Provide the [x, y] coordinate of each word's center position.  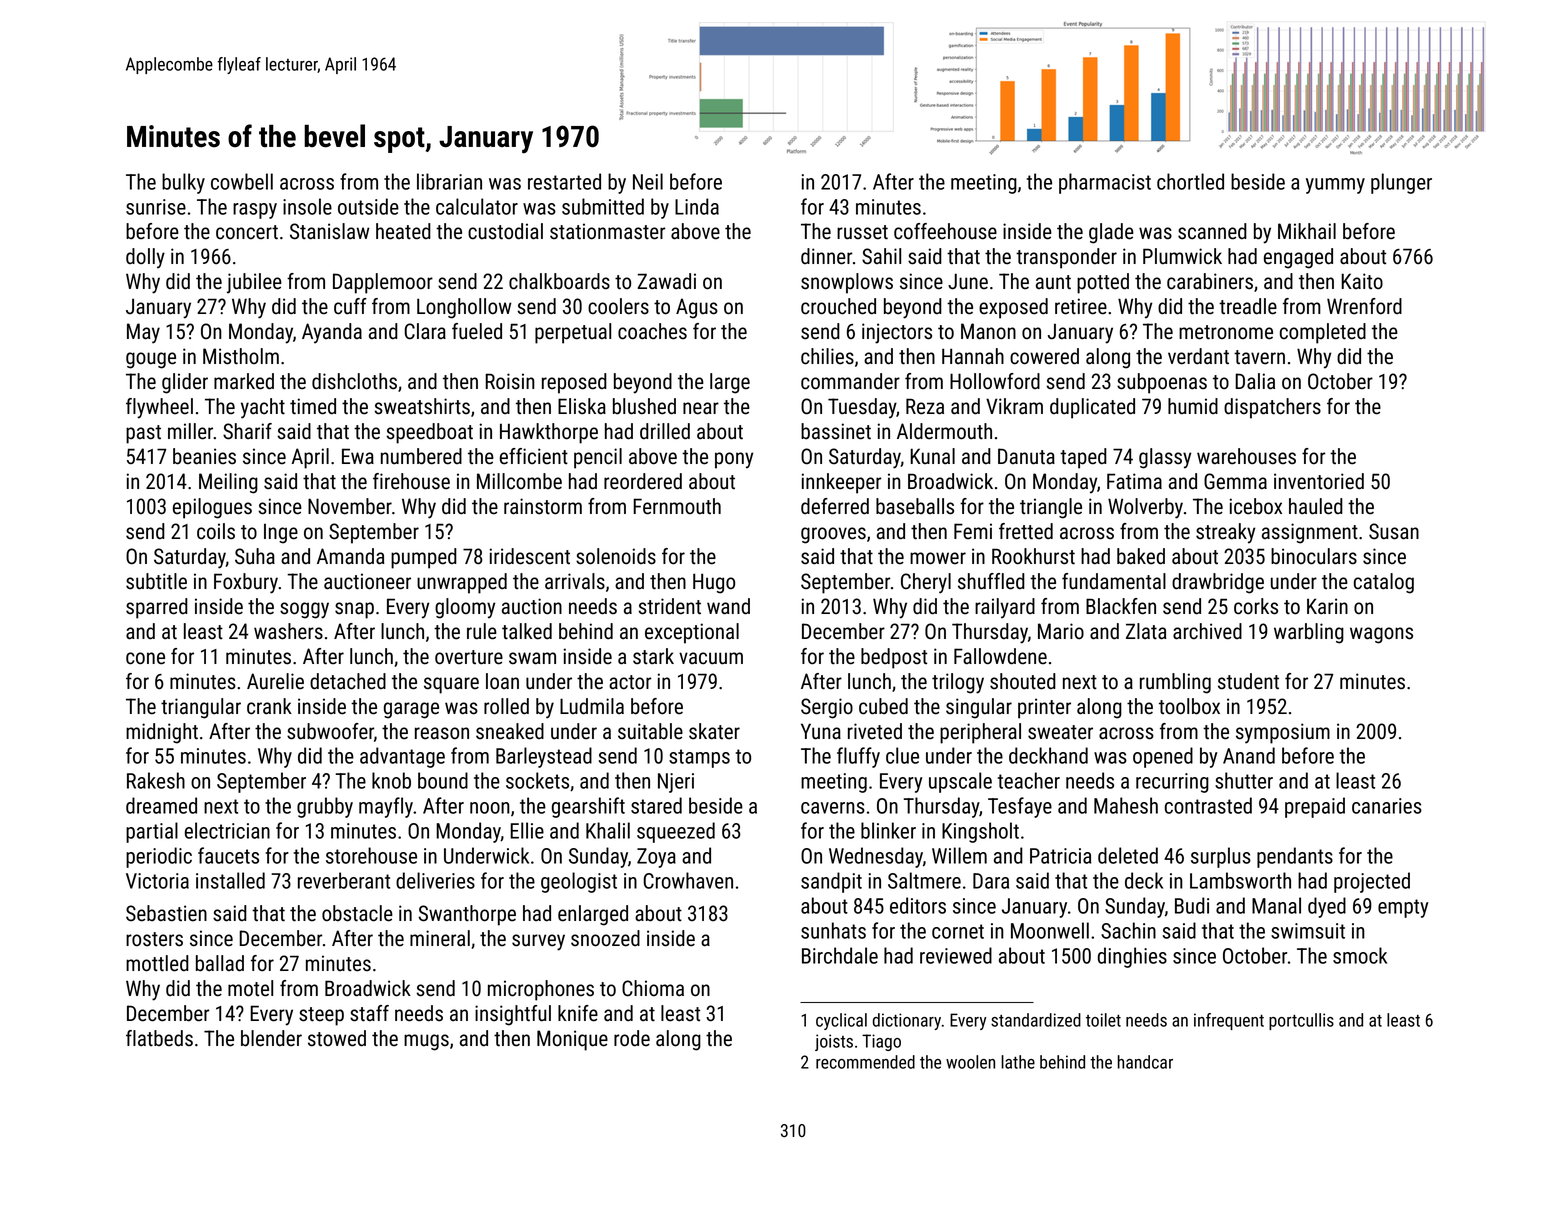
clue [902, 755]
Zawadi [666, 281]
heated [403, 231]
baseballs [915, 506]
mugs [426, 1042]
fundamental [1114, 581]
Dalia [1255, 381]
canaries [1387, 806]
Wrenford [1364, 306]
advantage [402, 757]
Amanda [351, 556]
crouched [838, 306]
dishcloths [354, 381]
